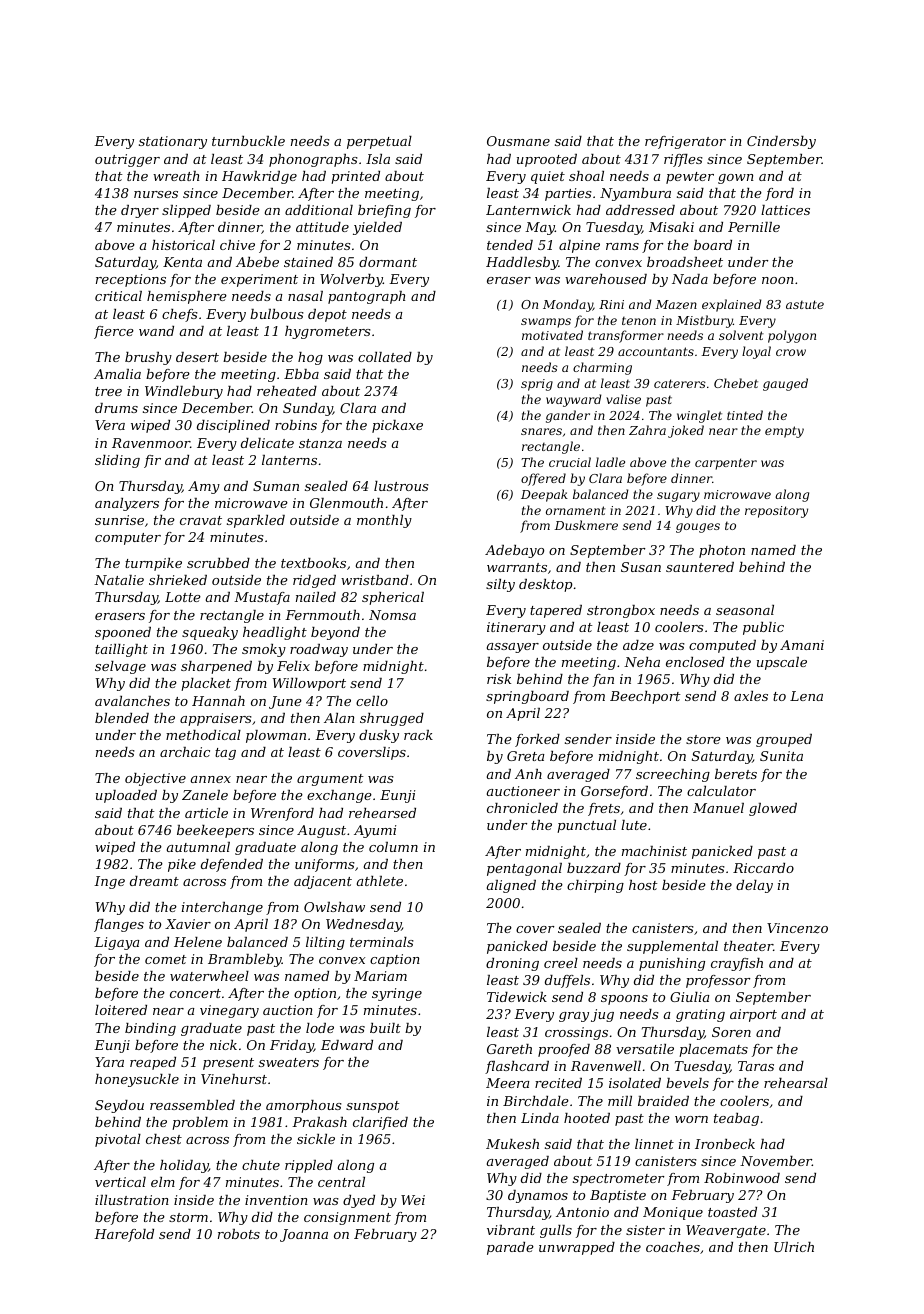  Describe the element at coordinates (781, 756) in the page. I see `Sunita` at that location.
